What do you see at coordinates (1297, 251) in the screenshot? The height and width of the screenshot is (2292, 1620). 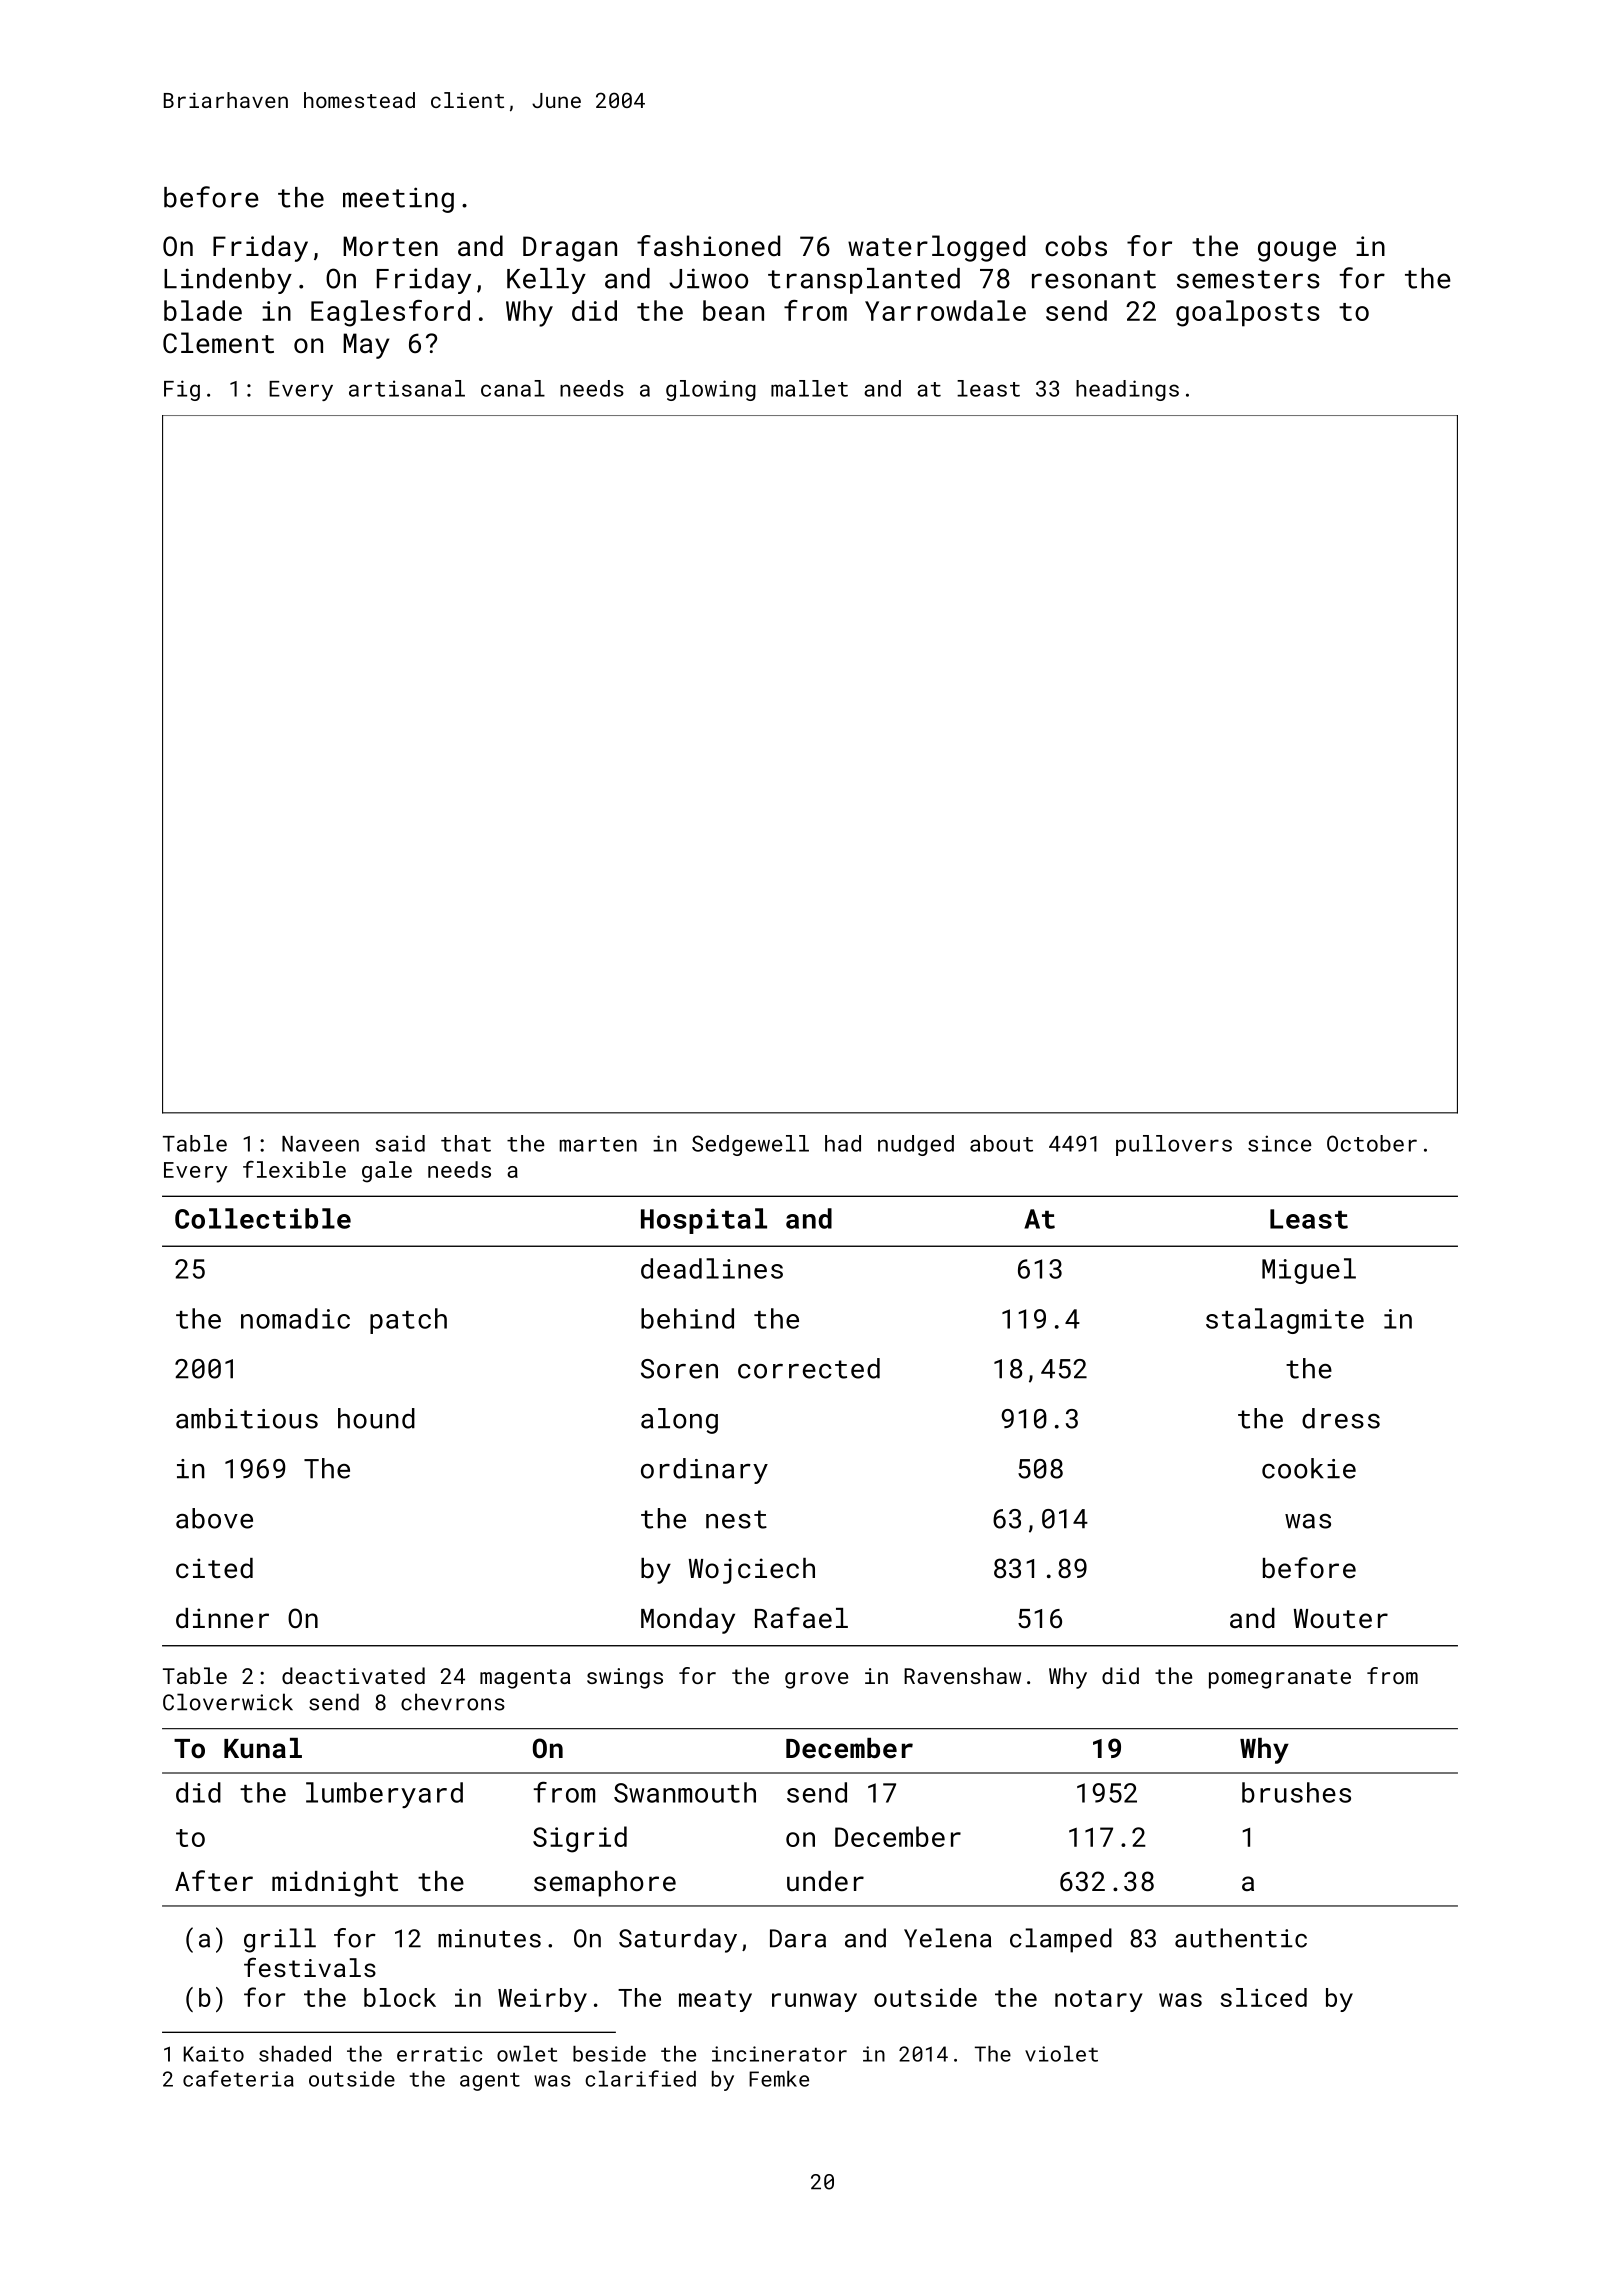 I see `gouge` at bounding box center [1297, 251].
